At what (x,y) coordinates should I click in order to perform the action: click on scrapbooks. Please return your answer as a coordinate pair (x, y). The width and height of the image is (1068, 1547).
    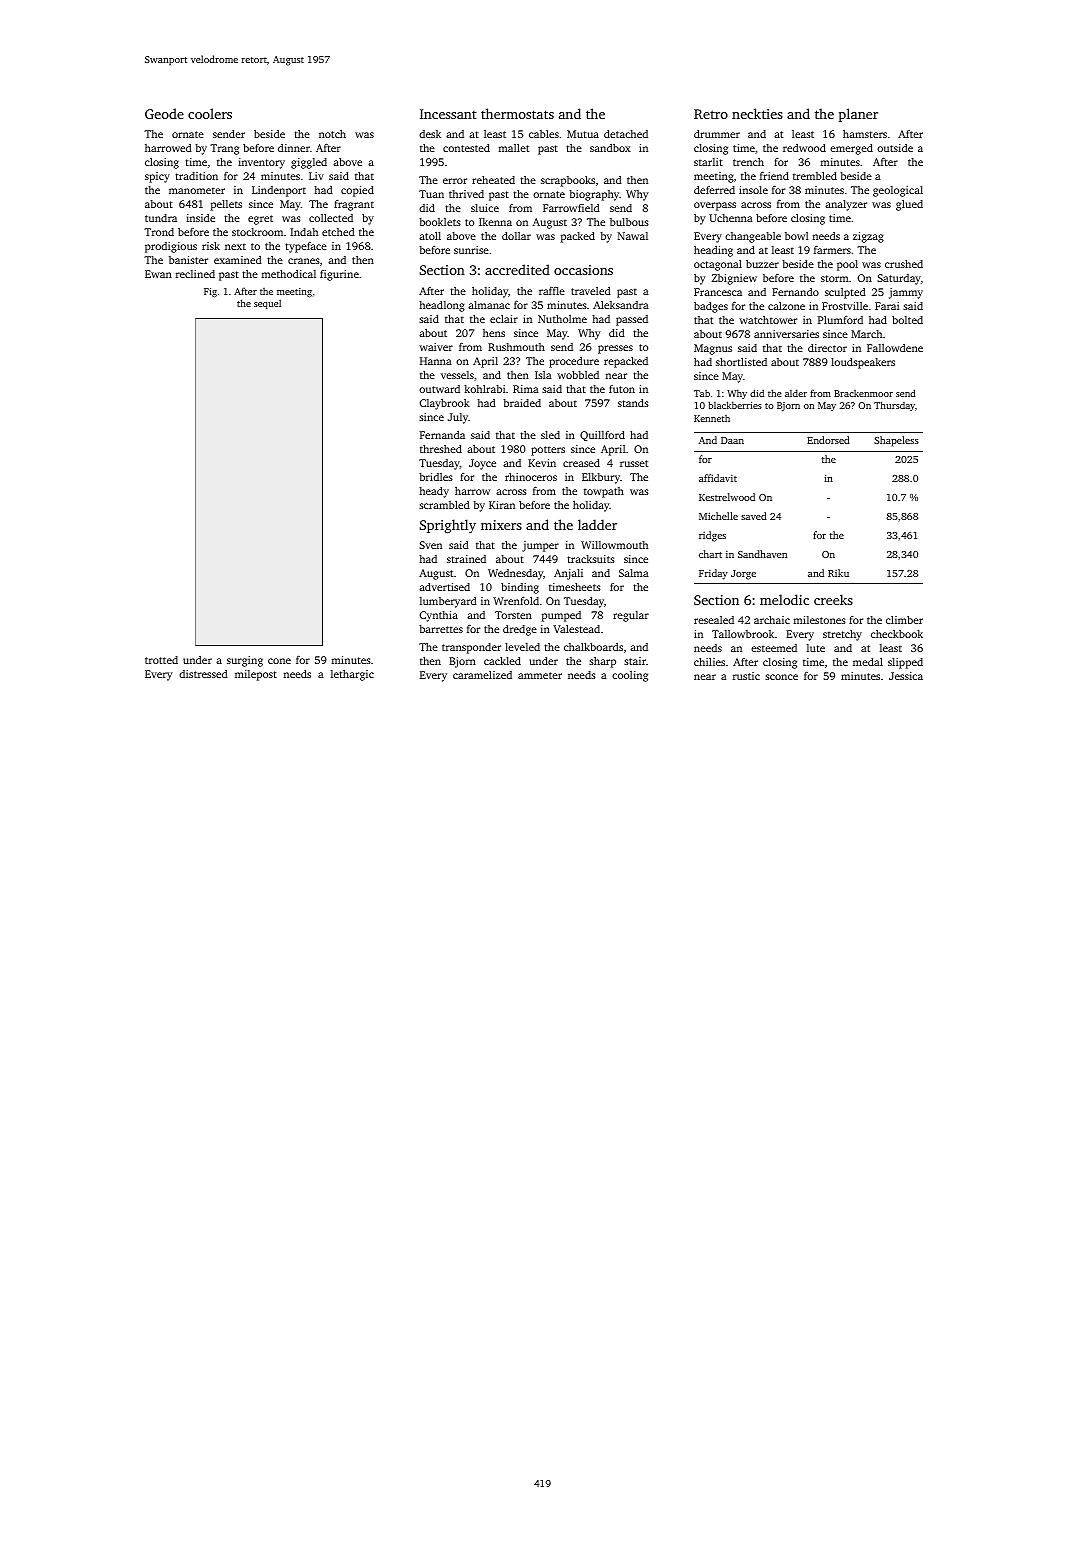
    Looking at the image, I should click on (568, 181).
